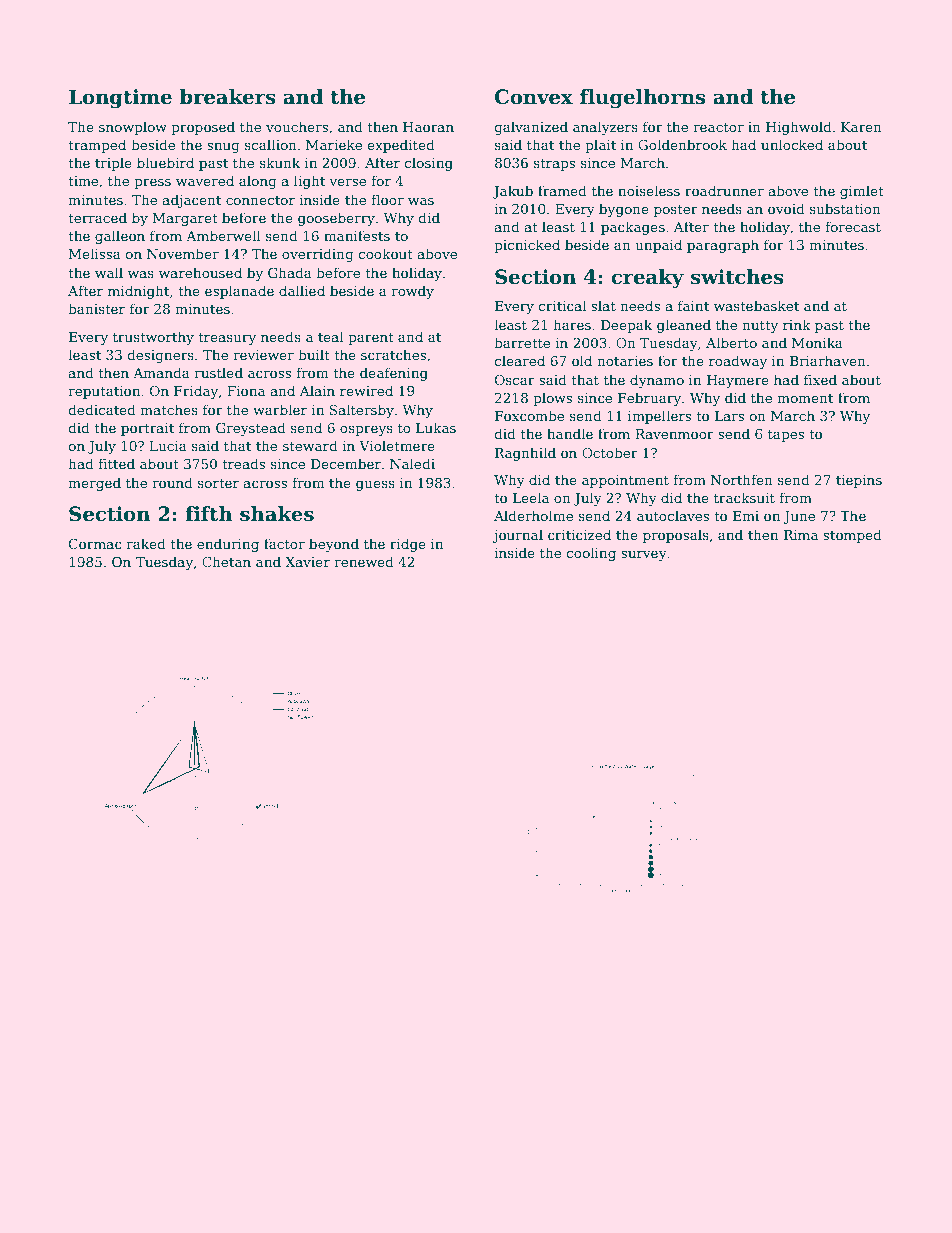  I want to click on Jakub, so click(513, 192).
